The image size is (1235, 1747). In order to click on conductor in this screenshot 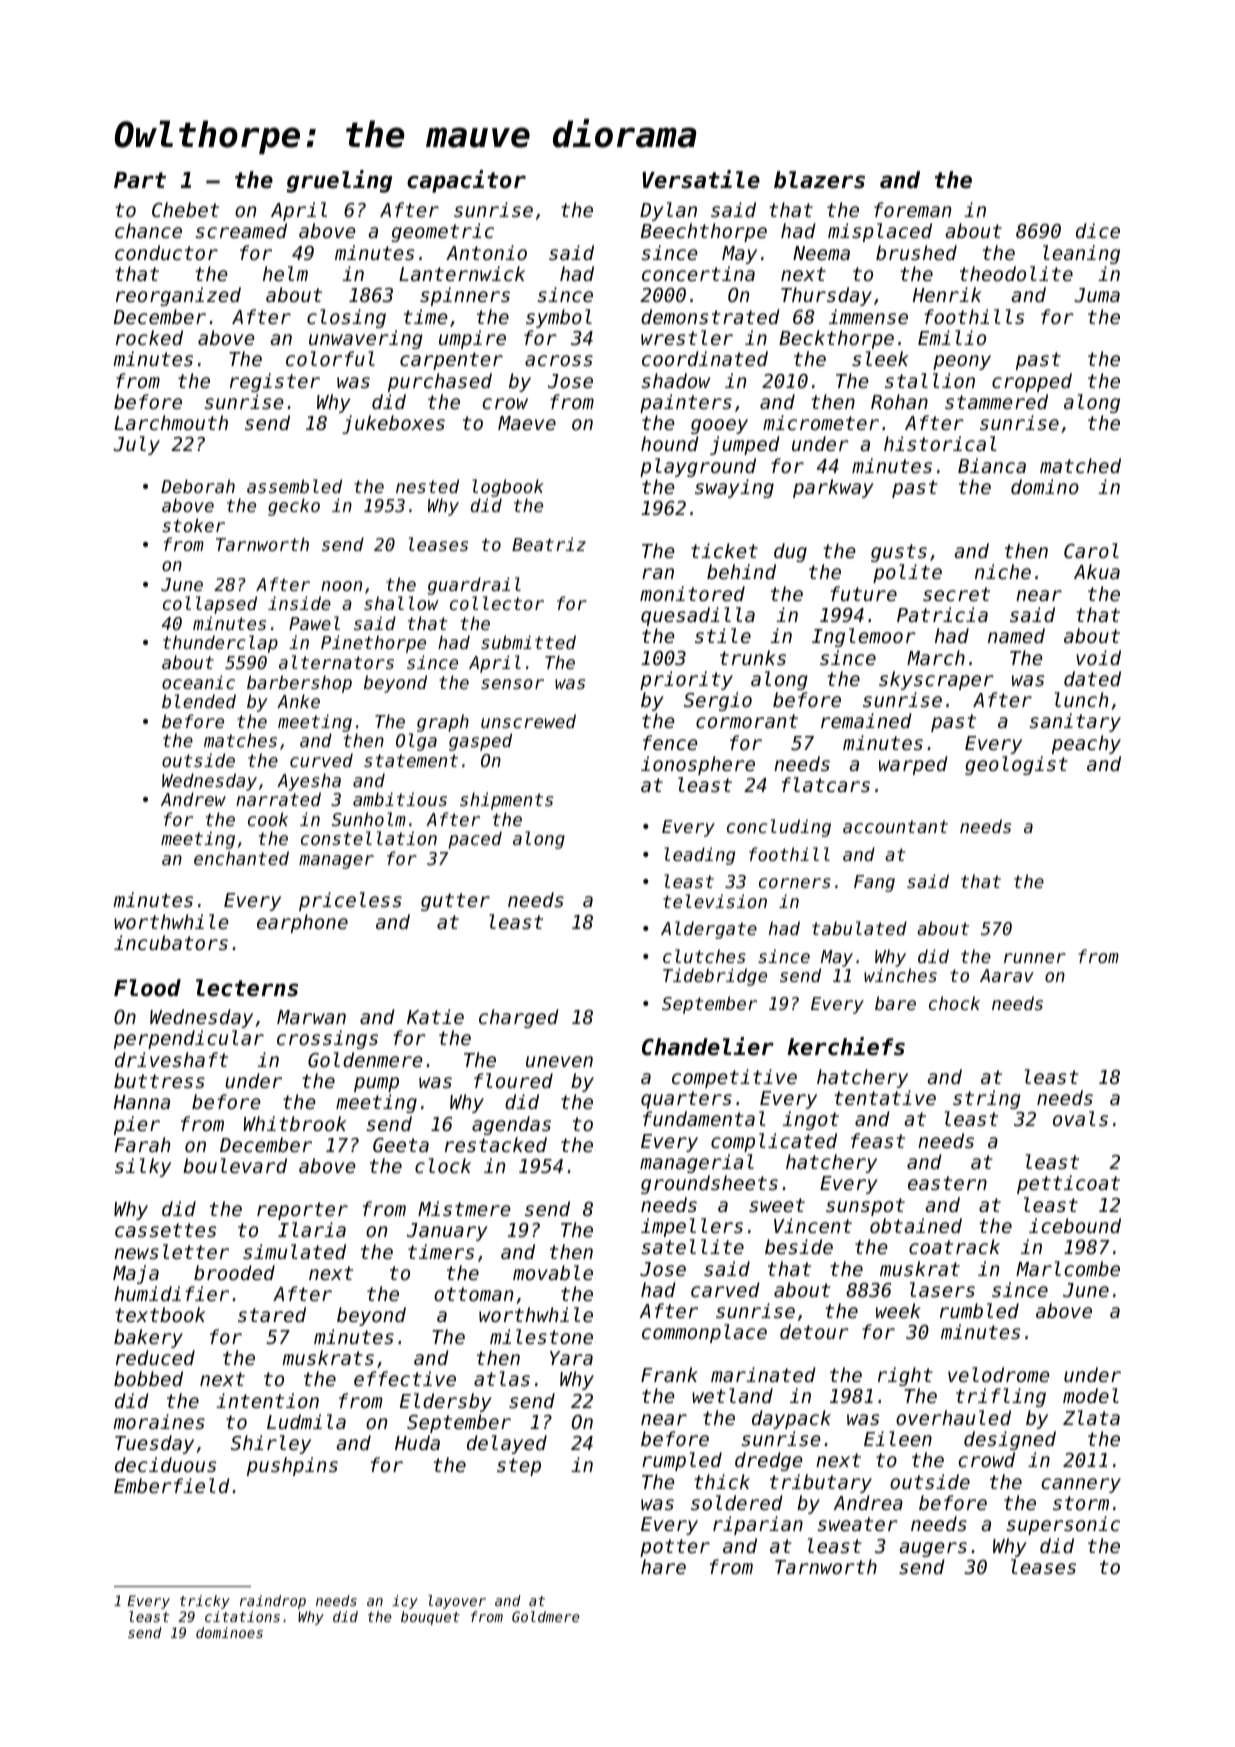, I will do `click(166, 252)`.
